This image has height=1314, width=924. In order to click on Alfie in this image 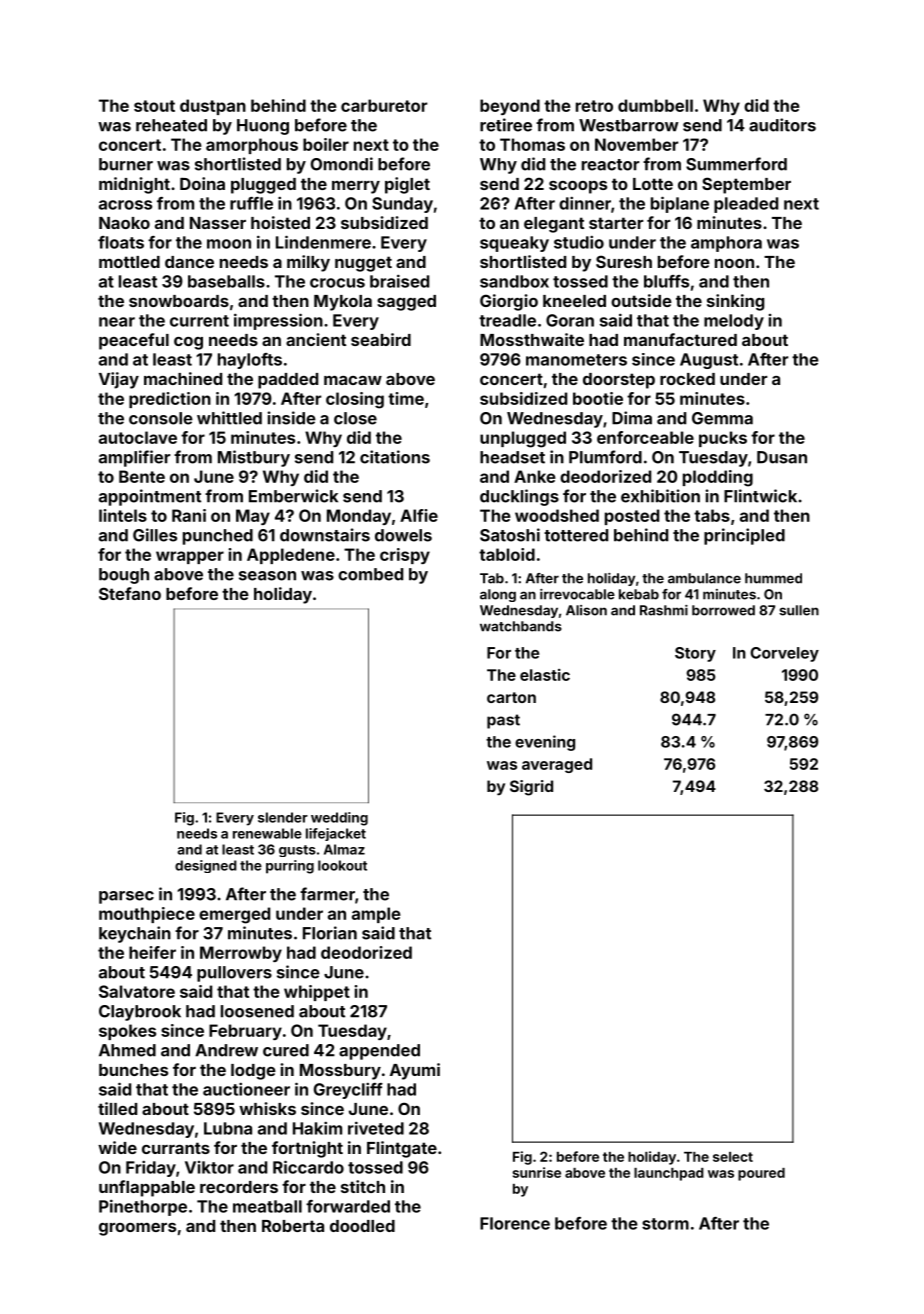, I will do `click(419, 515)`.
